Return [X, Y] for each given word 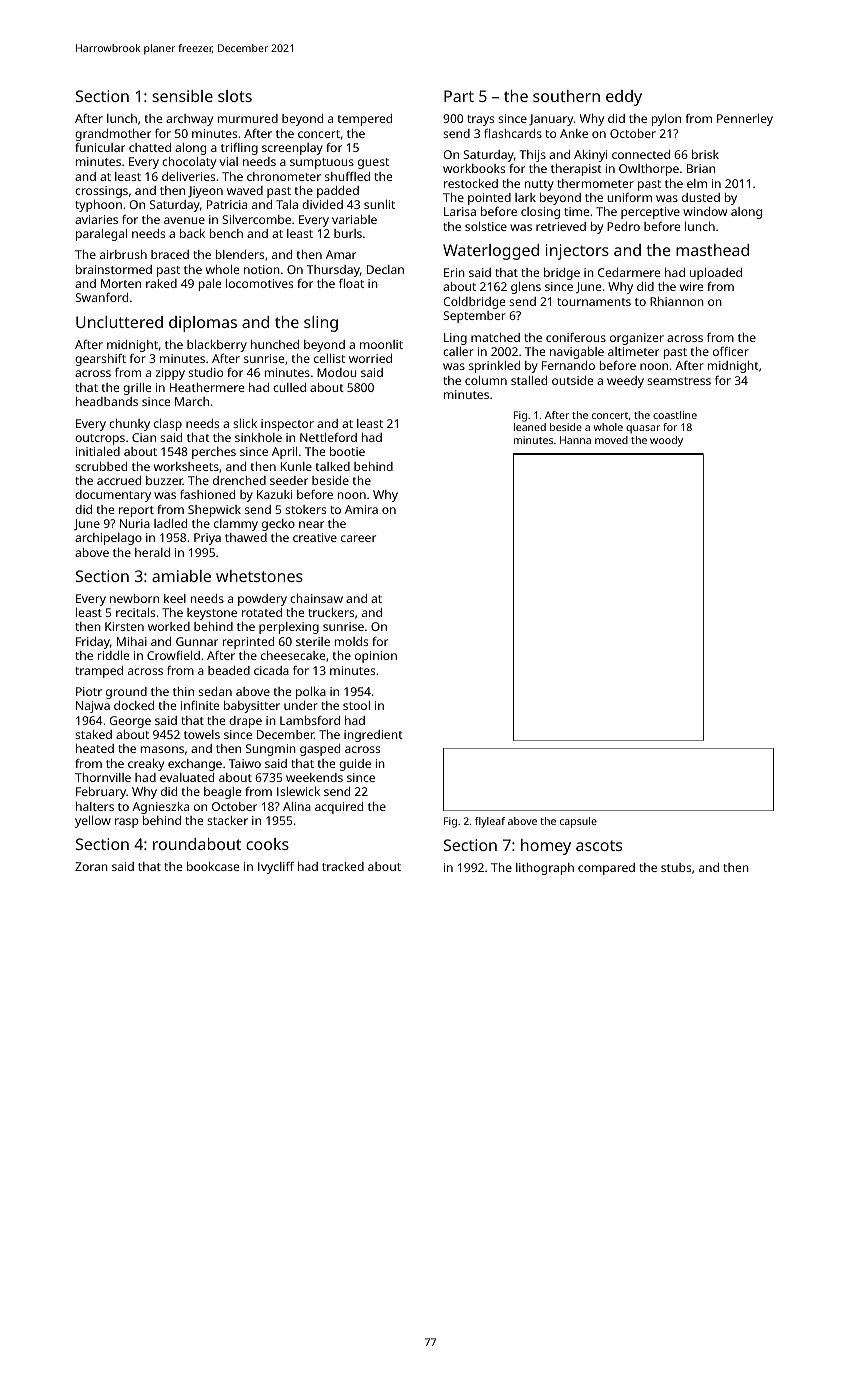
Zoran [91, 866]
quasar [643, 429]
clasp [168, 425]
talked [333, 466]
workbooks [474, 168]
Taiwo [245, 763]
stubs [676, 867]
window [705, 211]
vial [229, 161]
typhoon [98, 206]
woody [666, 441]
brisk [705, 154]
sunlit [379, 204]
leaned [530, 427]
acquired [339, 808]
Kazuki [274, 494]
